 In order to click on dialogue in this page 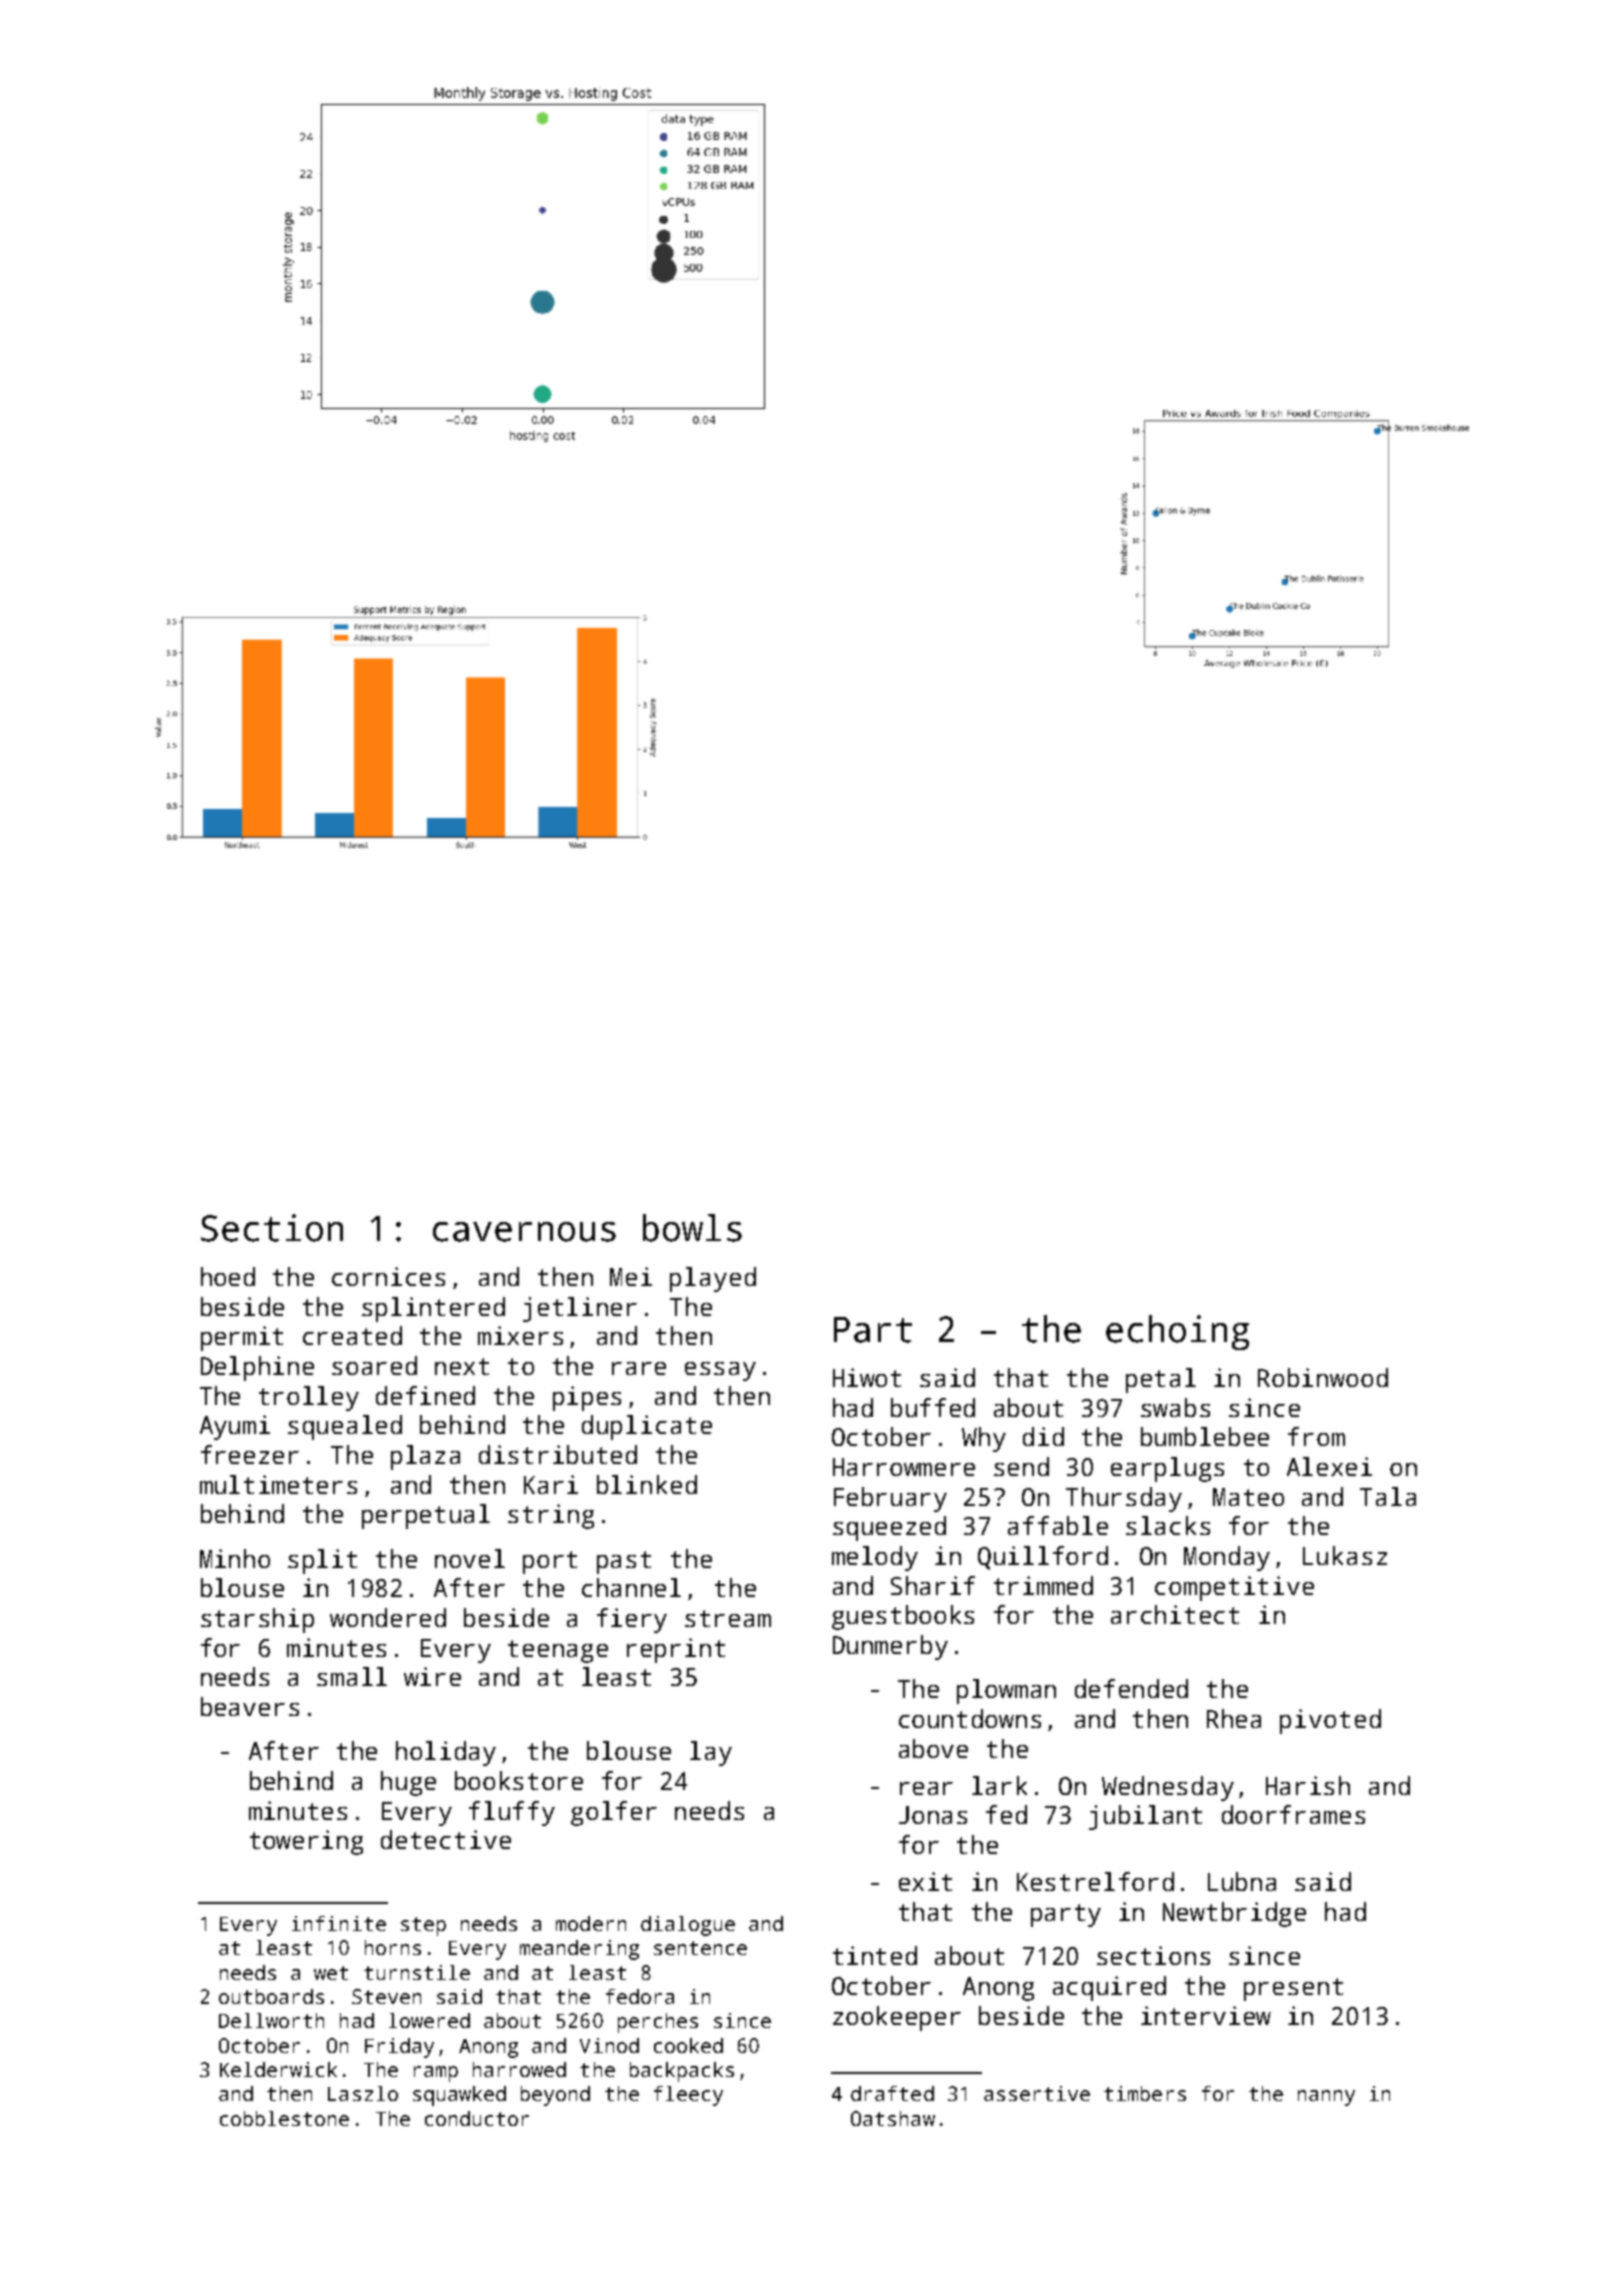, I will do `click(688, 1926)`.
